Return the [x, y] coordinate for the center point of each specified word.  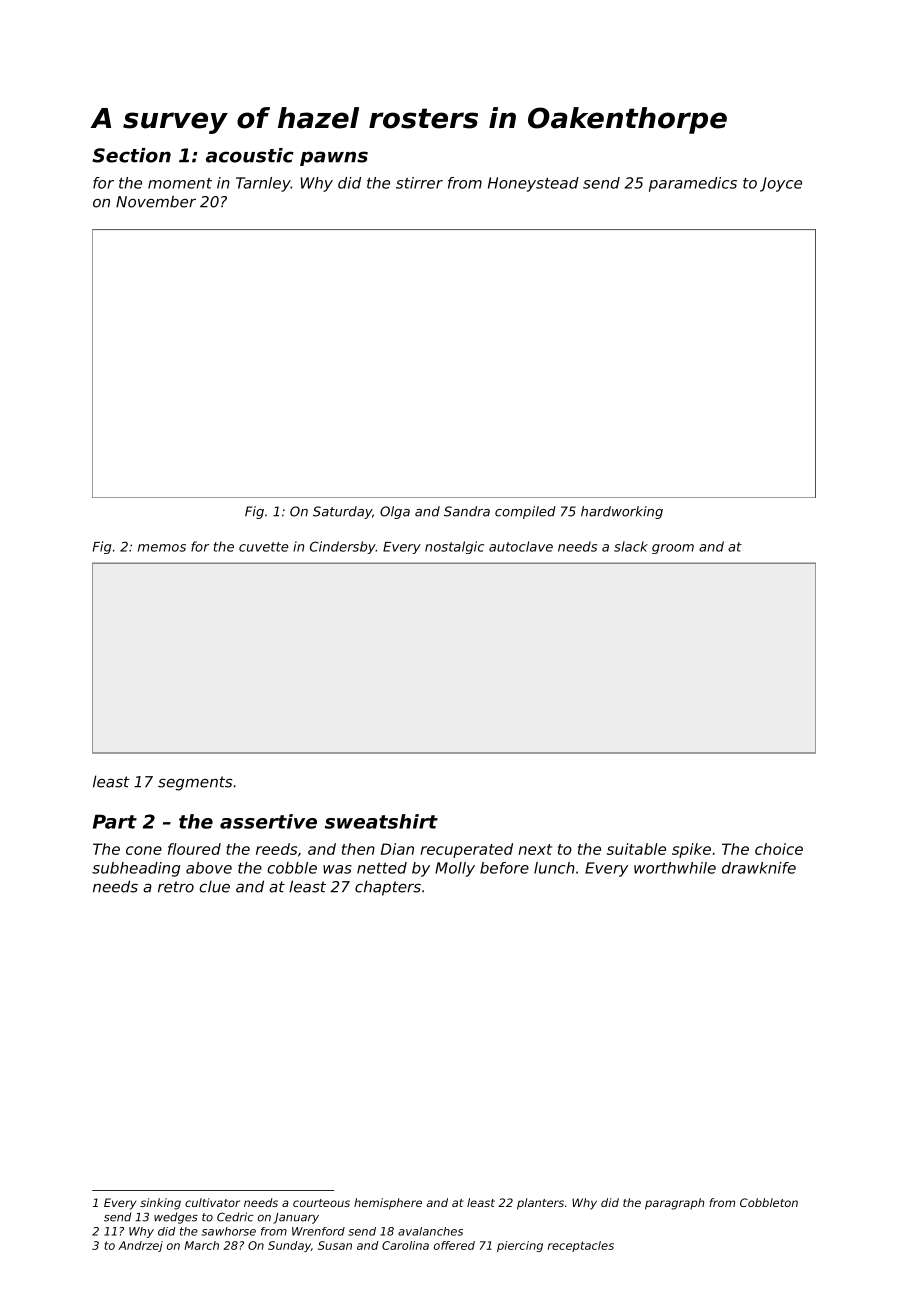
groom [673, 549]
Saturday [342, 512]
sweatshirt [381, 821]
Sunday [289, 1246]
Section [131, 155]
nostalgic [454, 547]
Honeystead [533, 184]
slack [631, 546]
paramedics [693, 184]
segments [195, 783]
